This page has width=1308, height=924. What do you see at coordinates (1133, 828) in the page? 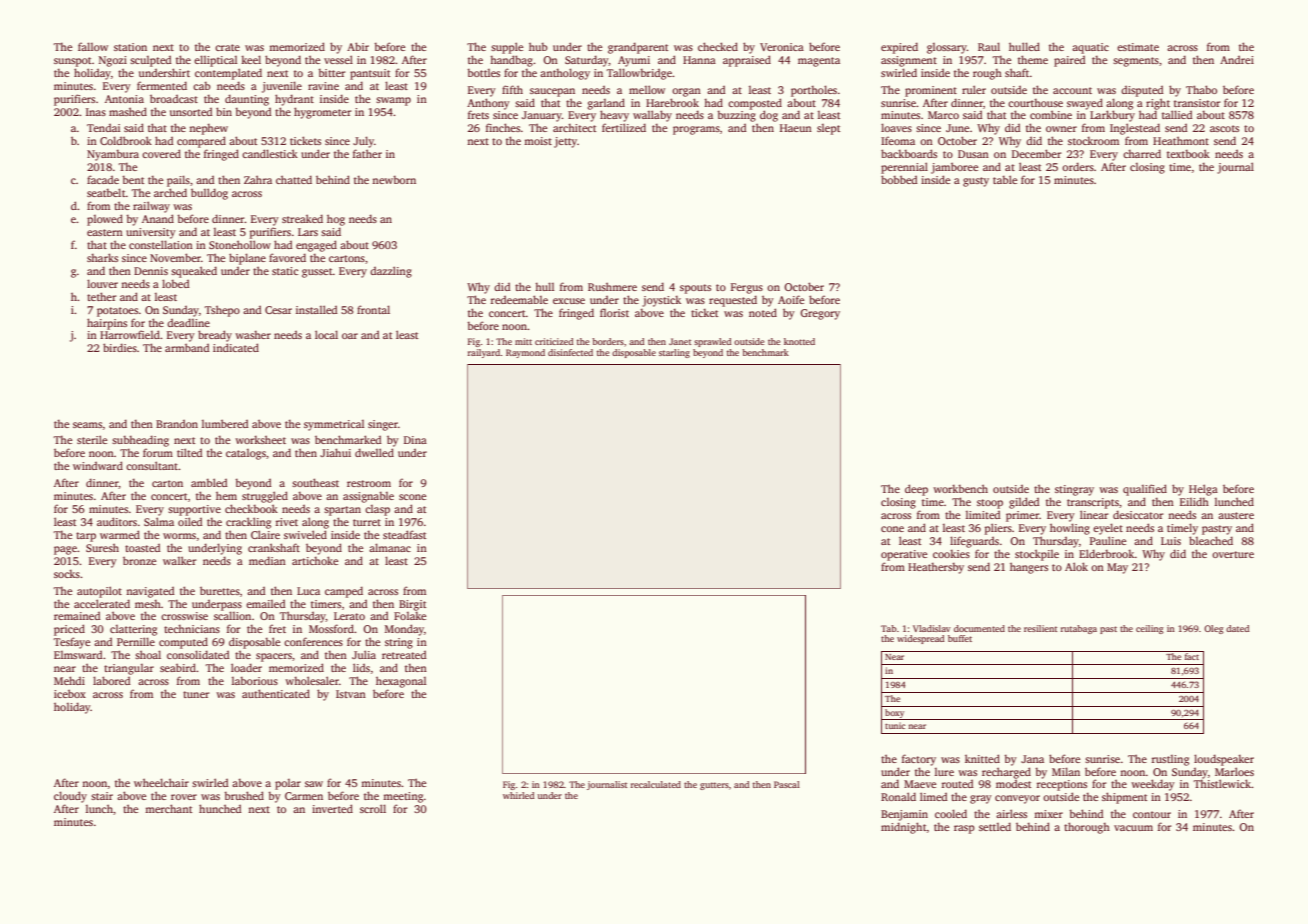
I see `vacuum` at bounding box center [1133, 828].
